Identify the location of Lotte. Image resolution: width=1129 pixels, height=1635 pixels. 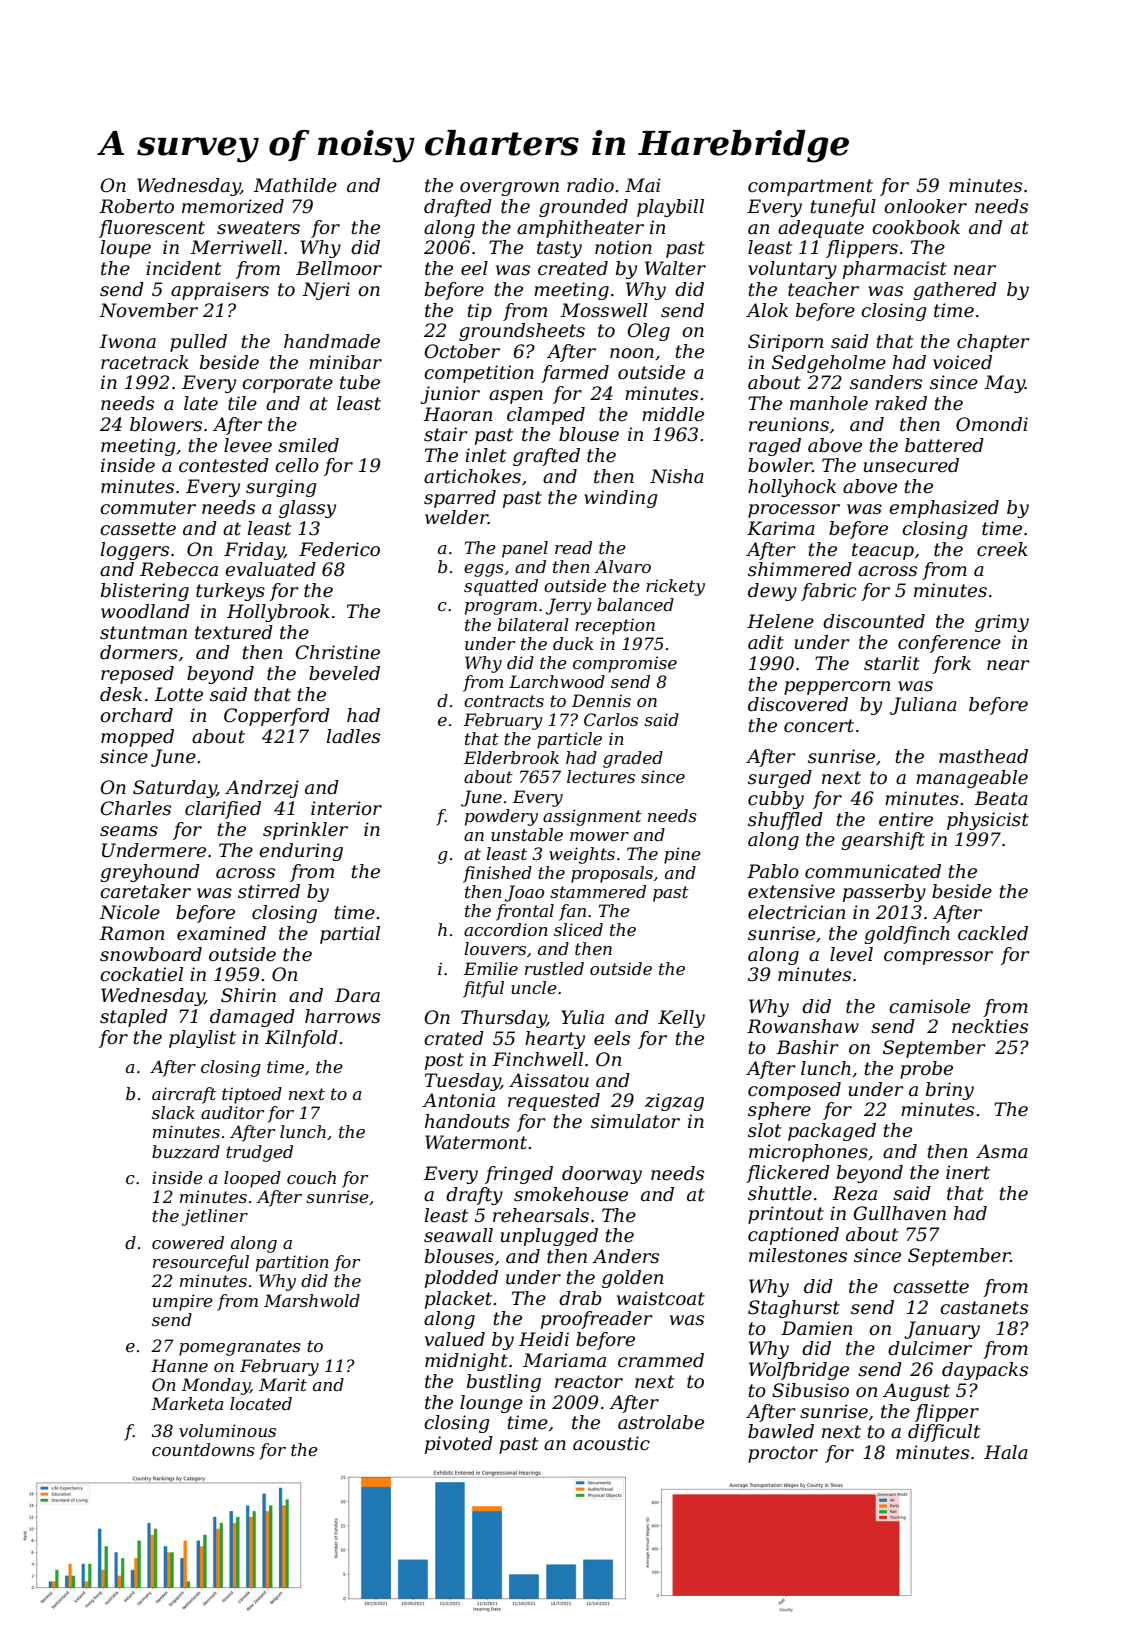
(178, 694).
